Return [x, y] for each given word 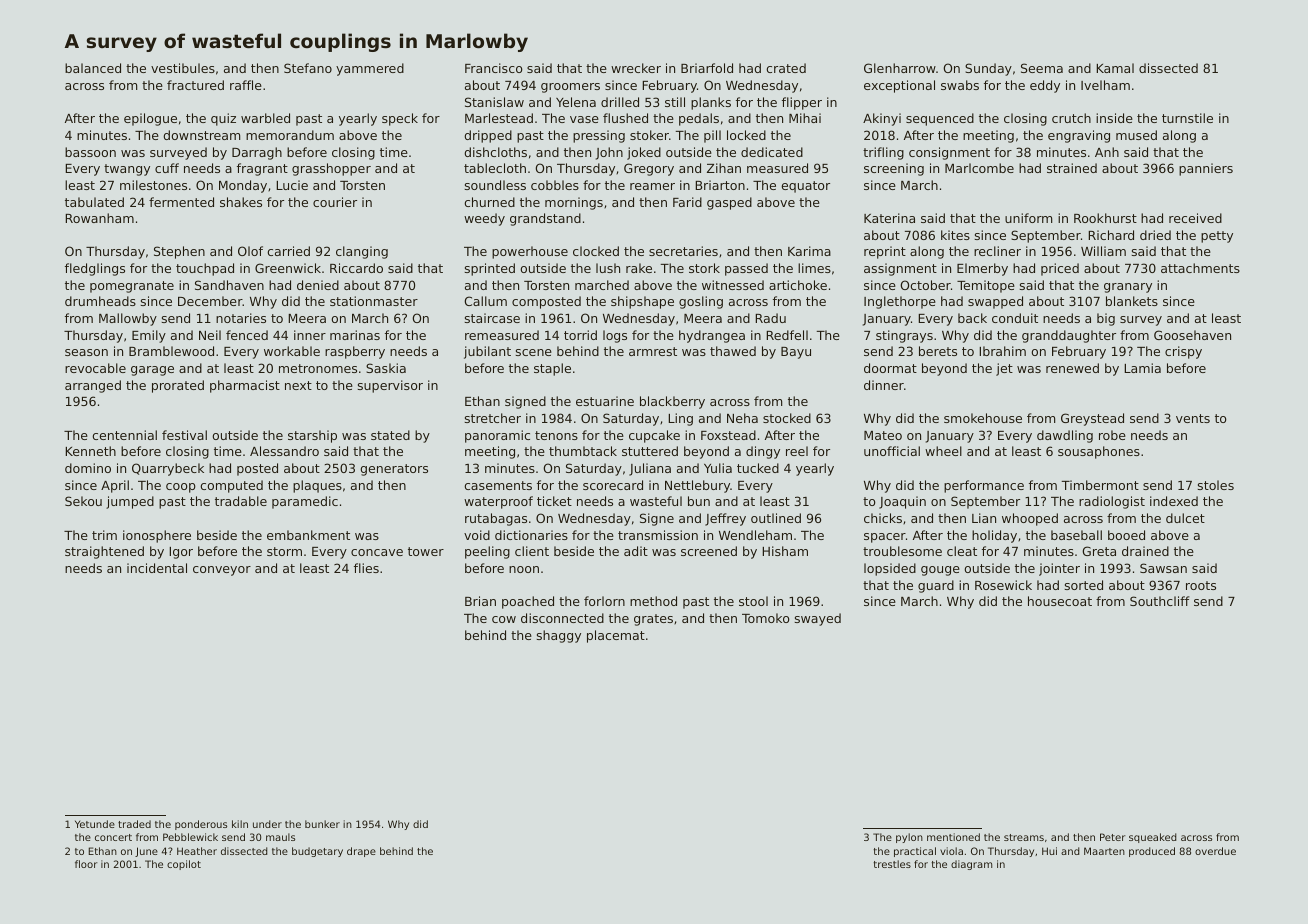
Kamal [1115, 68]
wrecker [636, 68]
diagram [971, 865]
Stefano [308, 68]
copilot [184, 865]
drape [361, 852]
